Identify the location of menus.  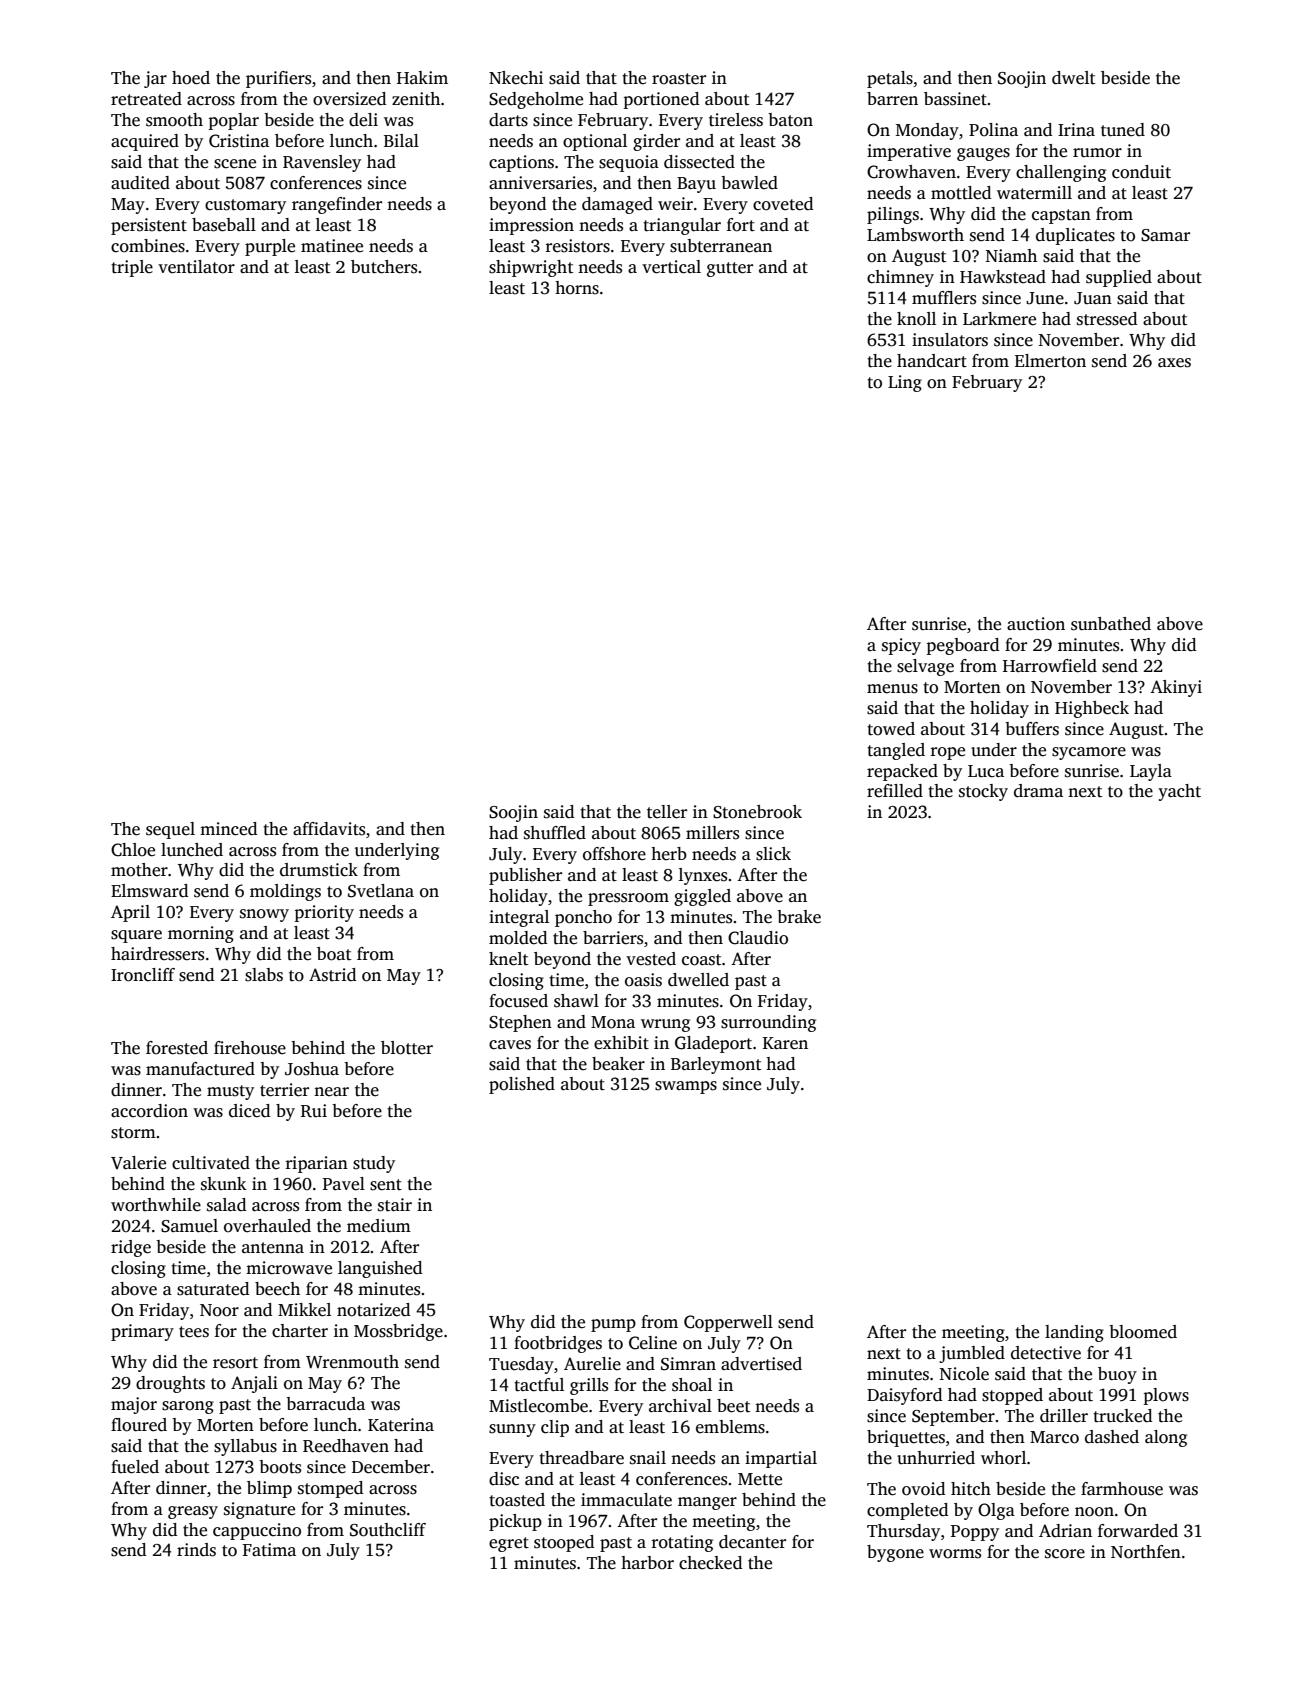
(892, 689).
